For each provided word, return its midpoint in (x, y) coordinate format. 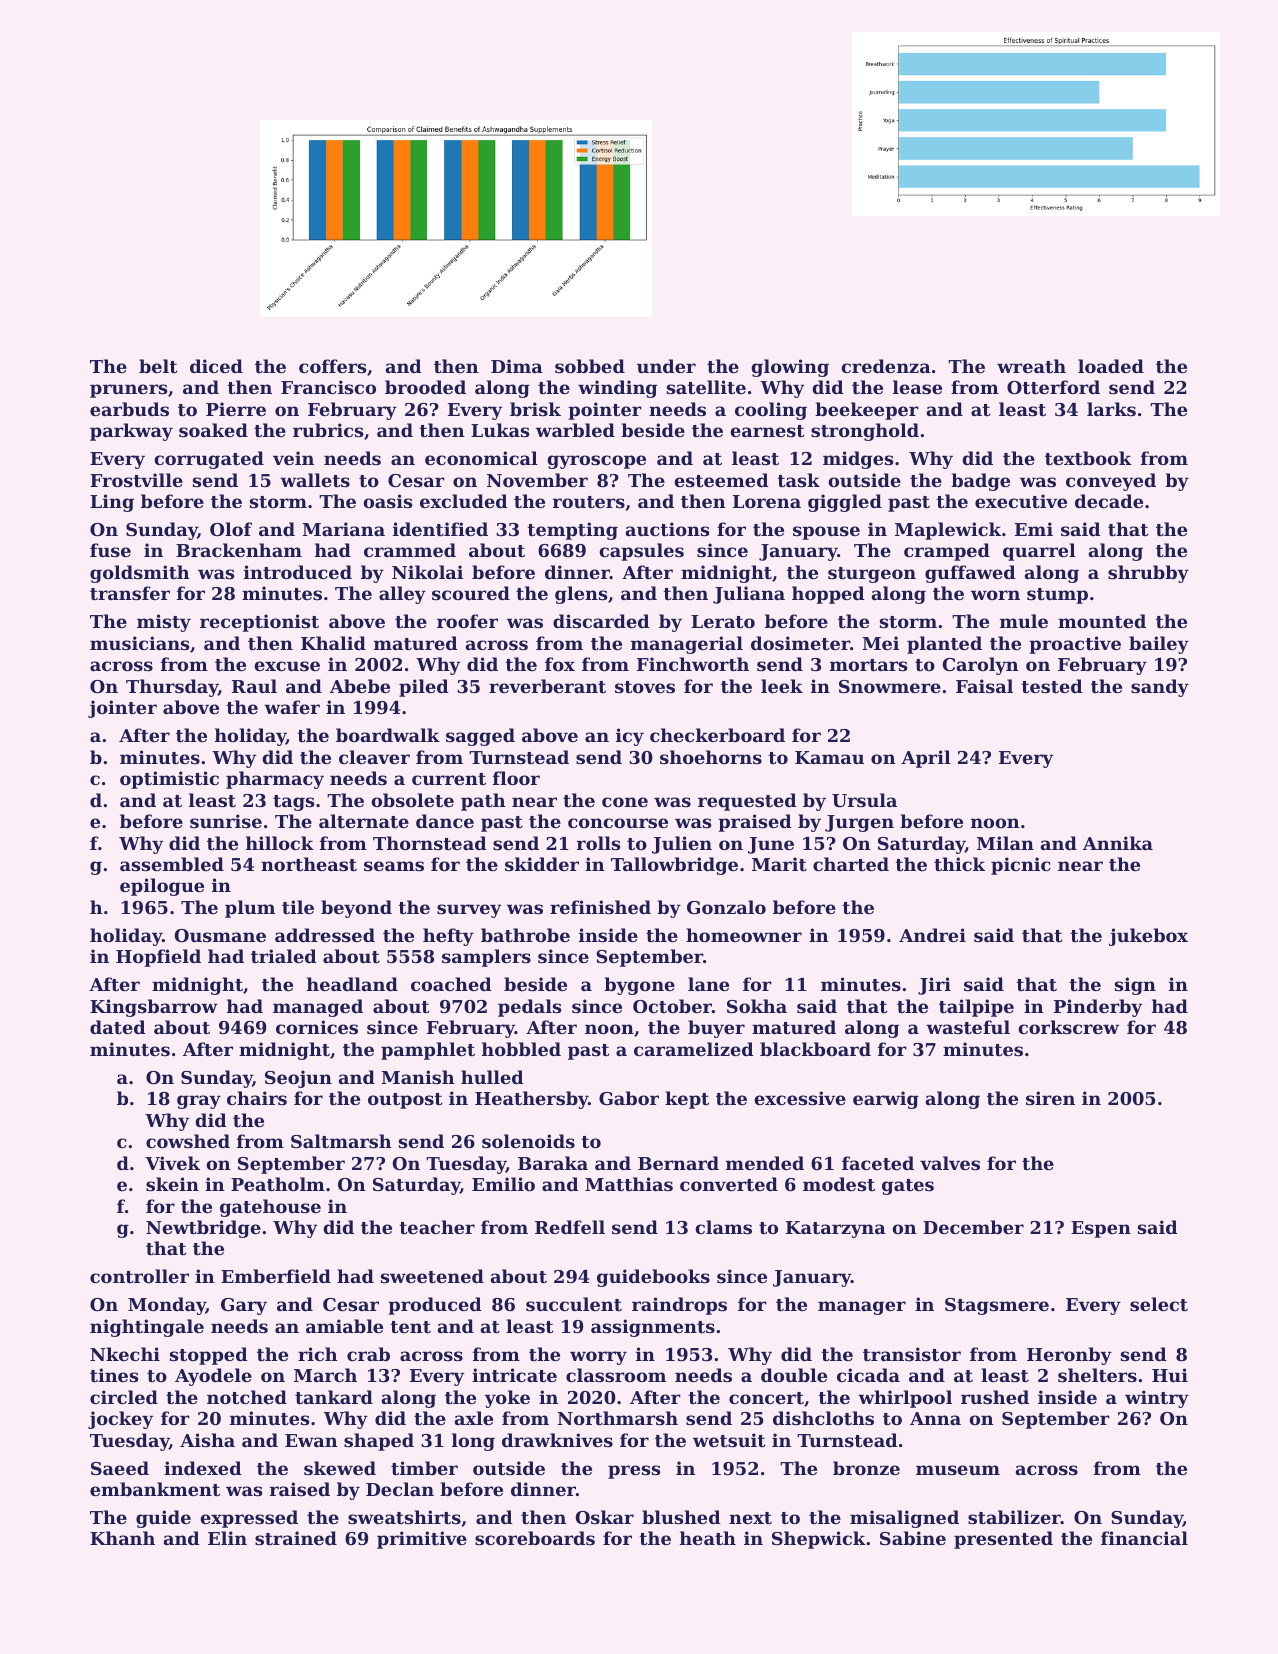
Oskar (605, 1517)
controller (139, 1276)
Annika (1118, 843)
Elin (227, 1538)
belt (158, 366)
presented (1003, 1540)
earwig (886, 1100)
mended (765, 1163)
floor (516, 778)
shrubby (1148, 574)
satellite (706, 387)
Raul (254, 686)
